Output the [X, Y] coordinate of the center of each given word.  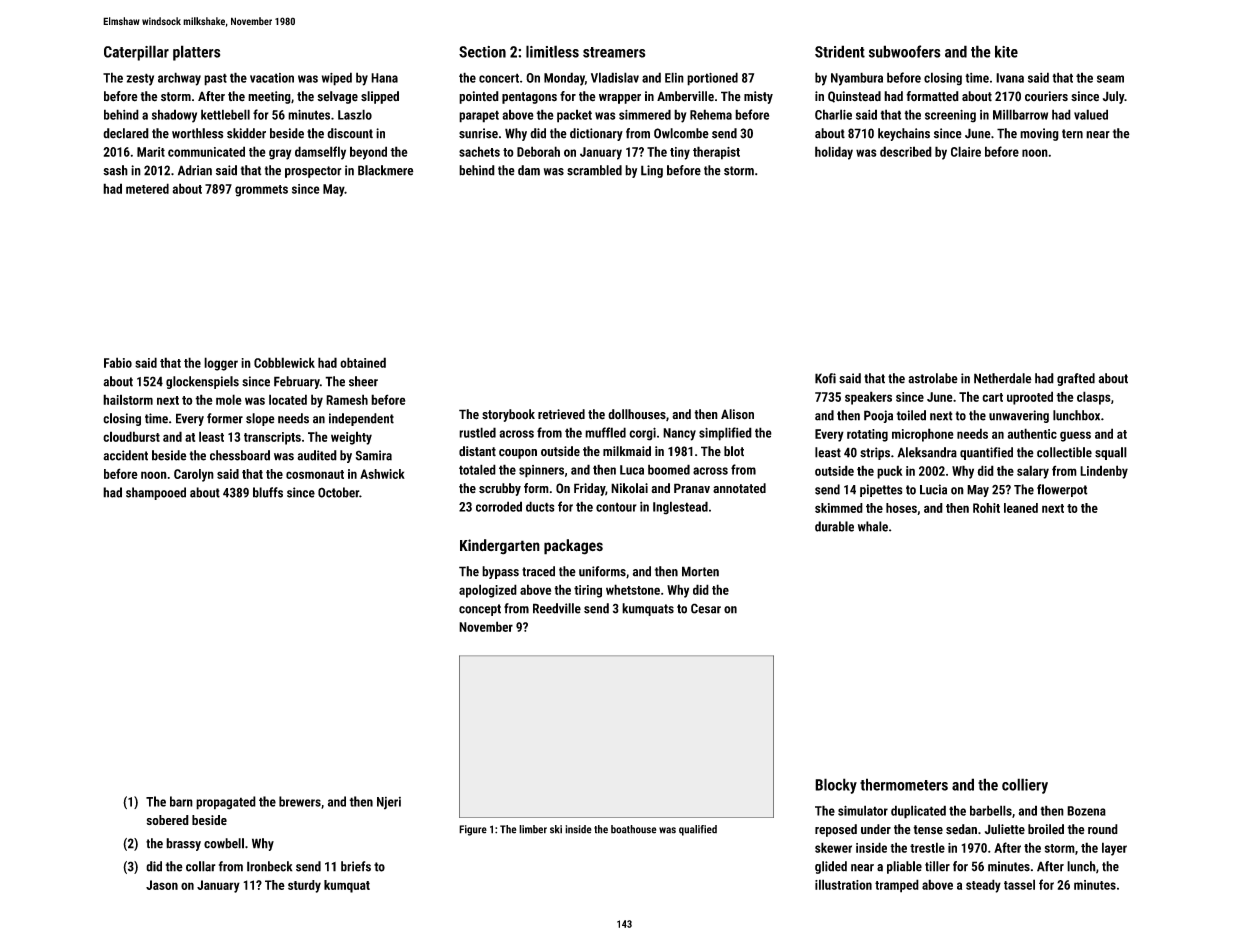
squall [1111, 453]
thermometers [904, 784]
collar [201, 866]
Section [482, 52]
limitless [552, 51]
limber [533, 829]
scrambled [594, 170]
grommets [261, 191]
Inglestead [680, 508]
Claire [966, 151]
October [338, 492]
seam [1110, 79]
